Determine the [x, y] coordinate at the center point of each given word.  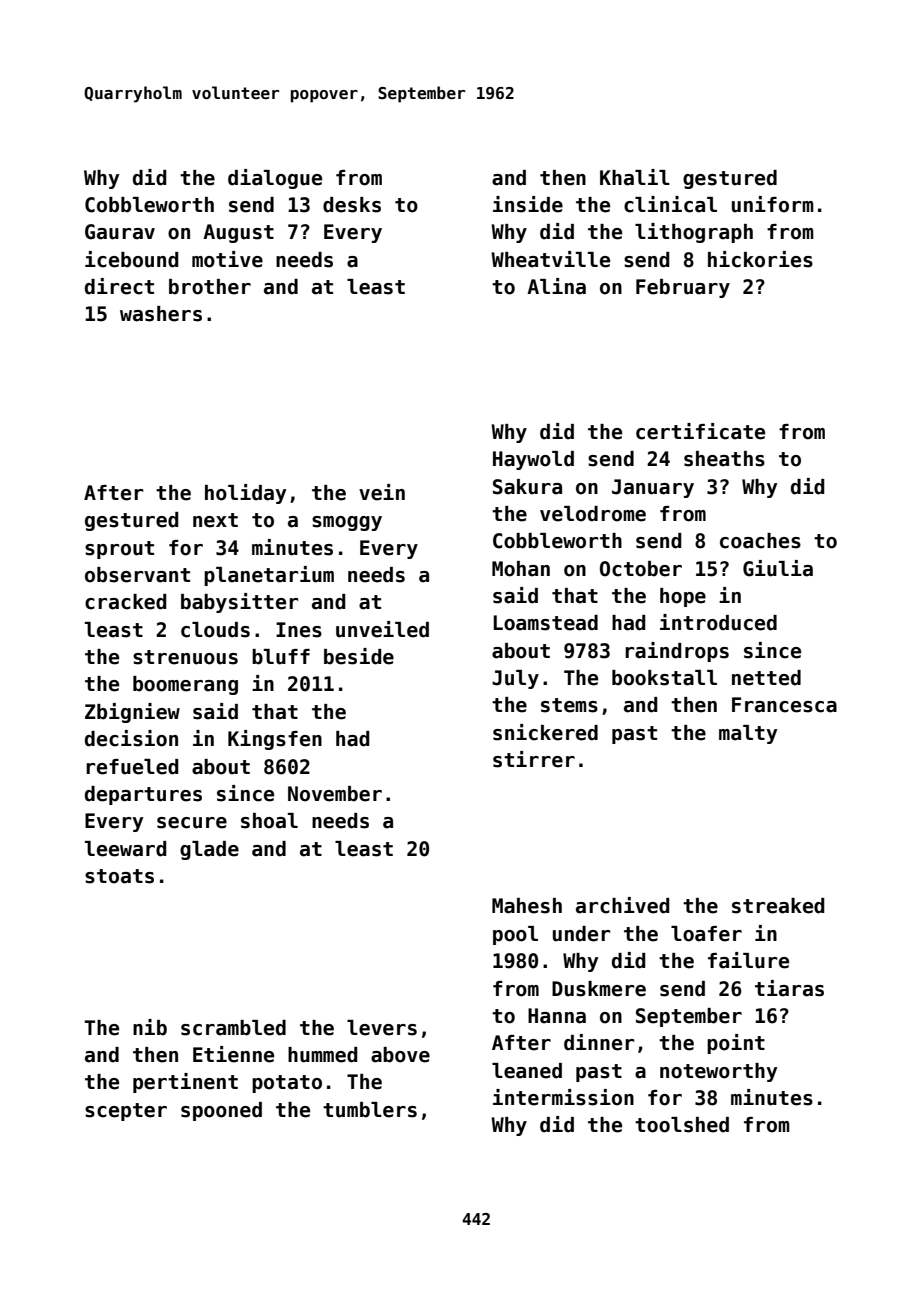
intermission [563, 1097]
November [335, 794]
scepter [126, 1112]
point [736, 1044]
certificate [700, 431]
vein [382, 492]
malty [748, 734]
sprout [119, 550]
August [238, 233]
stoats [119, 876]
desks [352, 205]
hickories [760, 259]
